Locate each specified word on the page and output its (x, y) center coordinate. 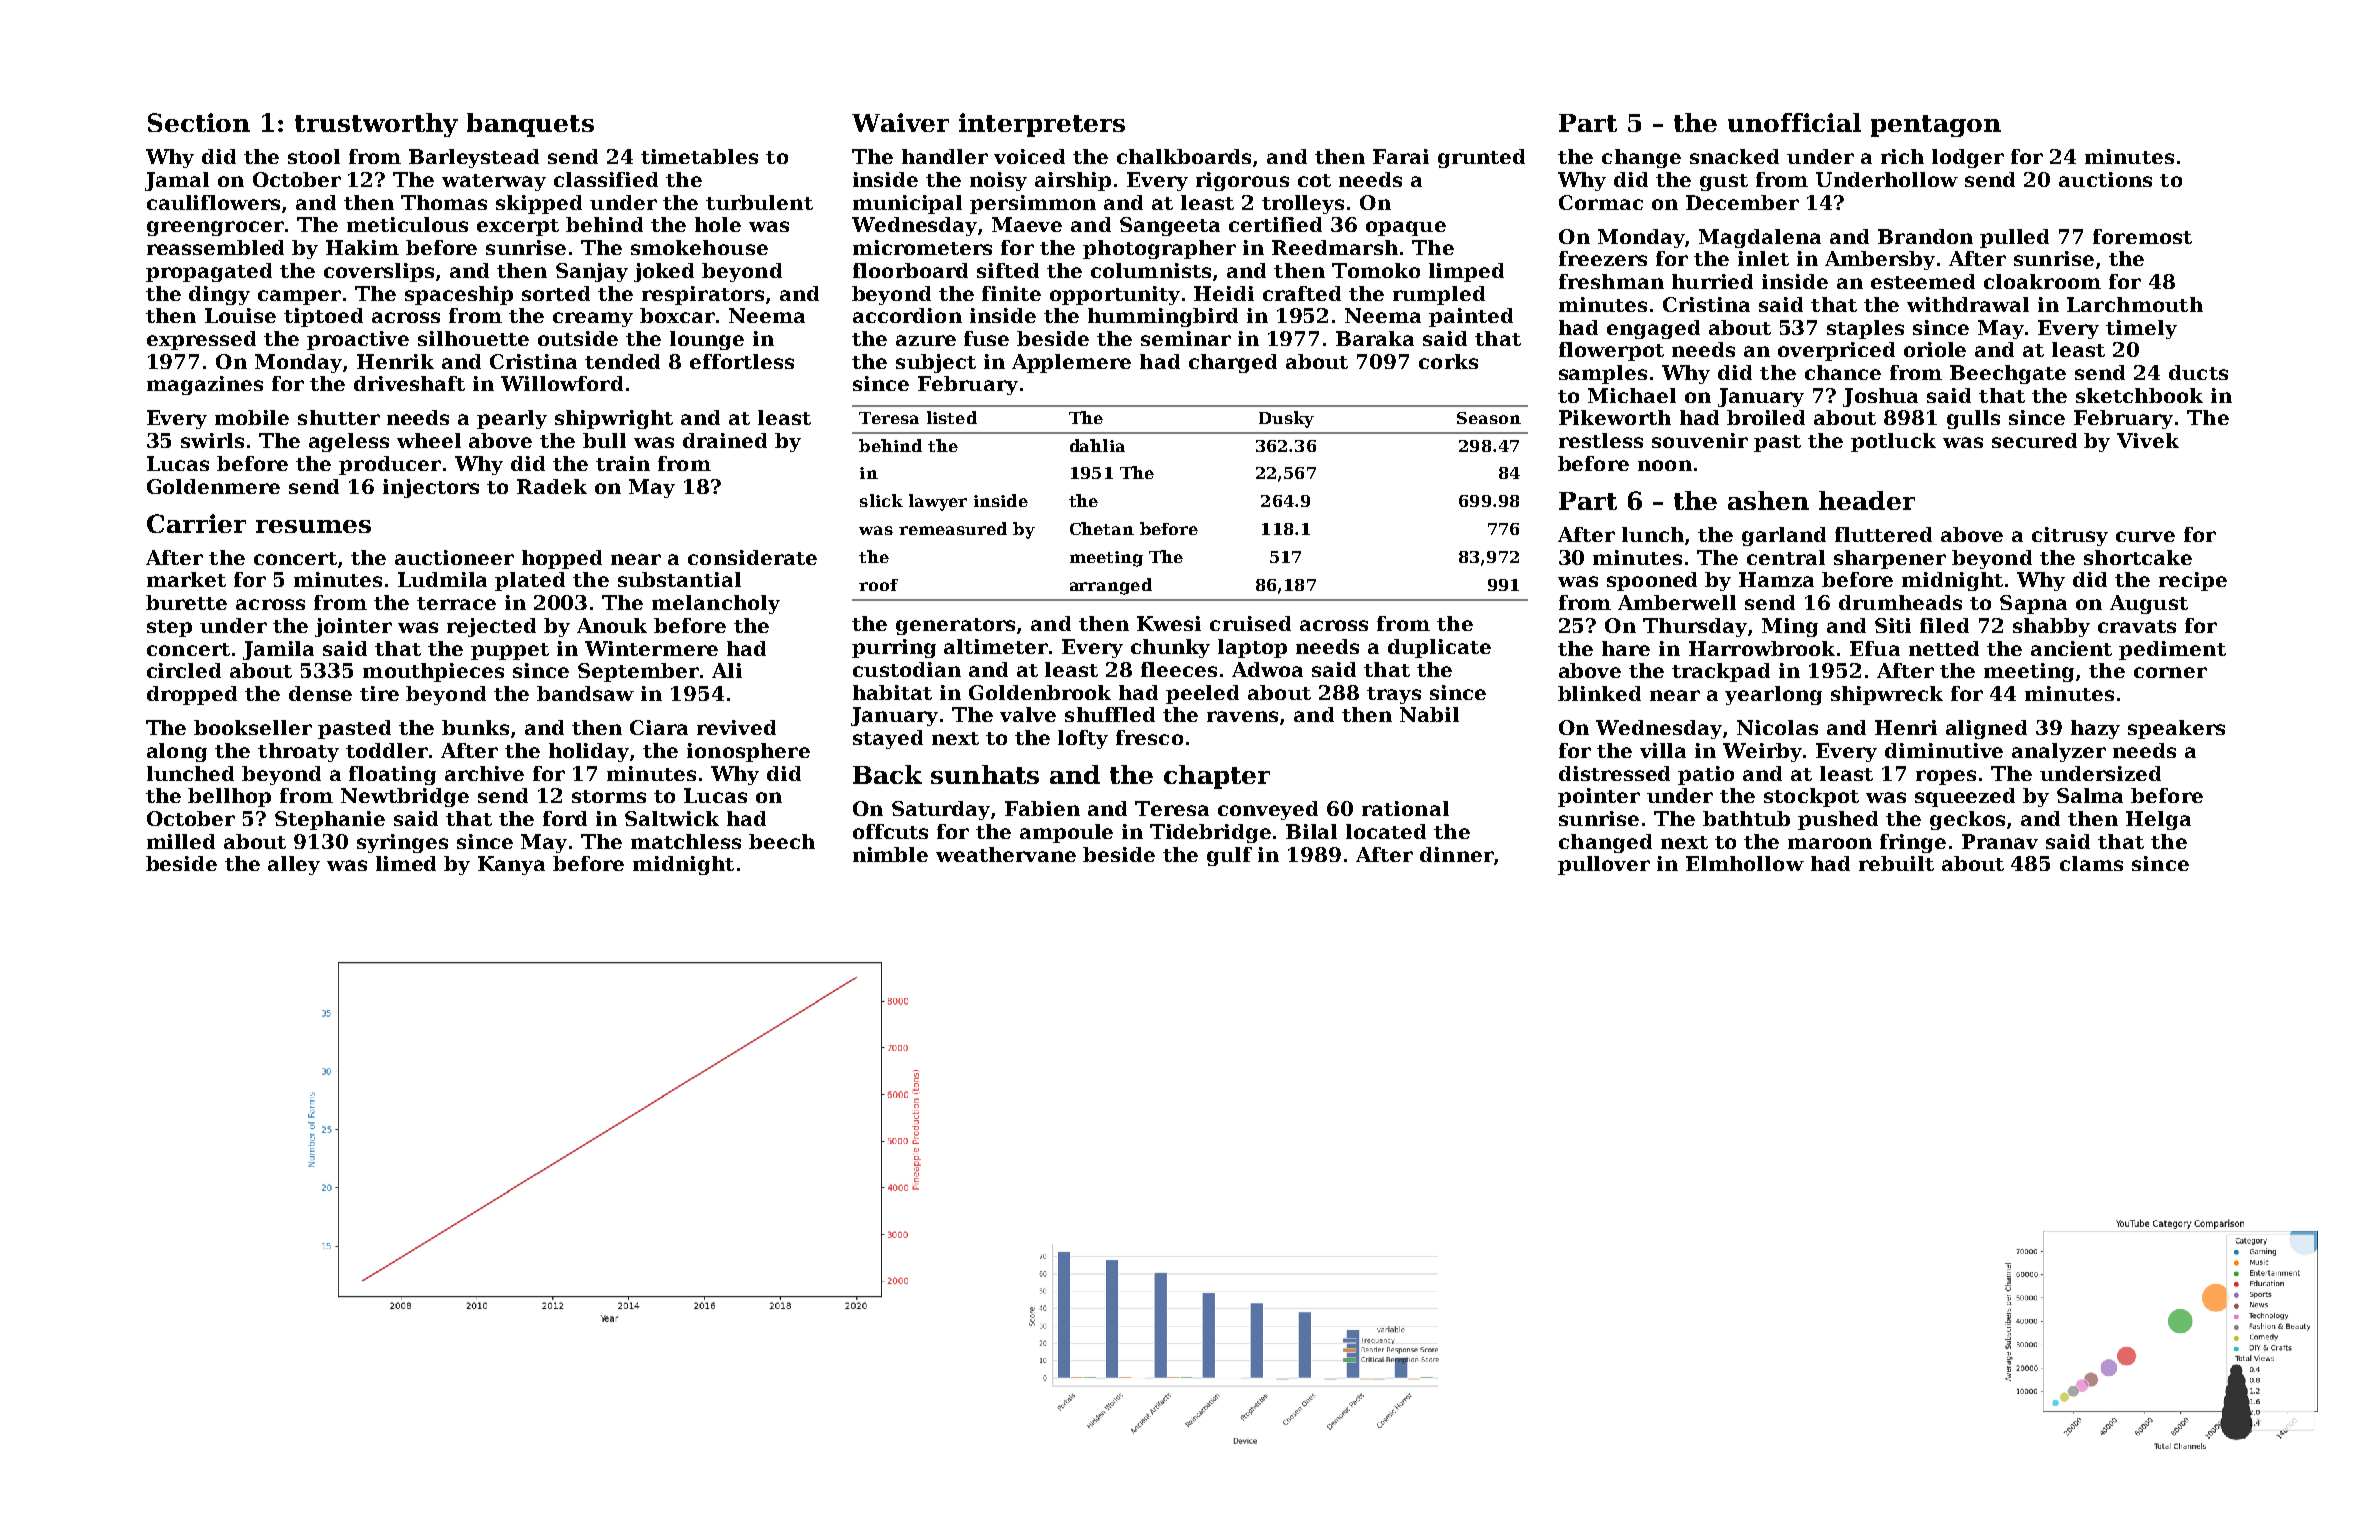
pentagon (1936, 126)
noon (1665, 465)
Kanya (511, 865)
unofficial (1794, 122)
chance (1843, 372)
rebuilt (1896, 863)
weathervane (1006, 854)
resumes (313, 526)
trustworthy (376, 125)
